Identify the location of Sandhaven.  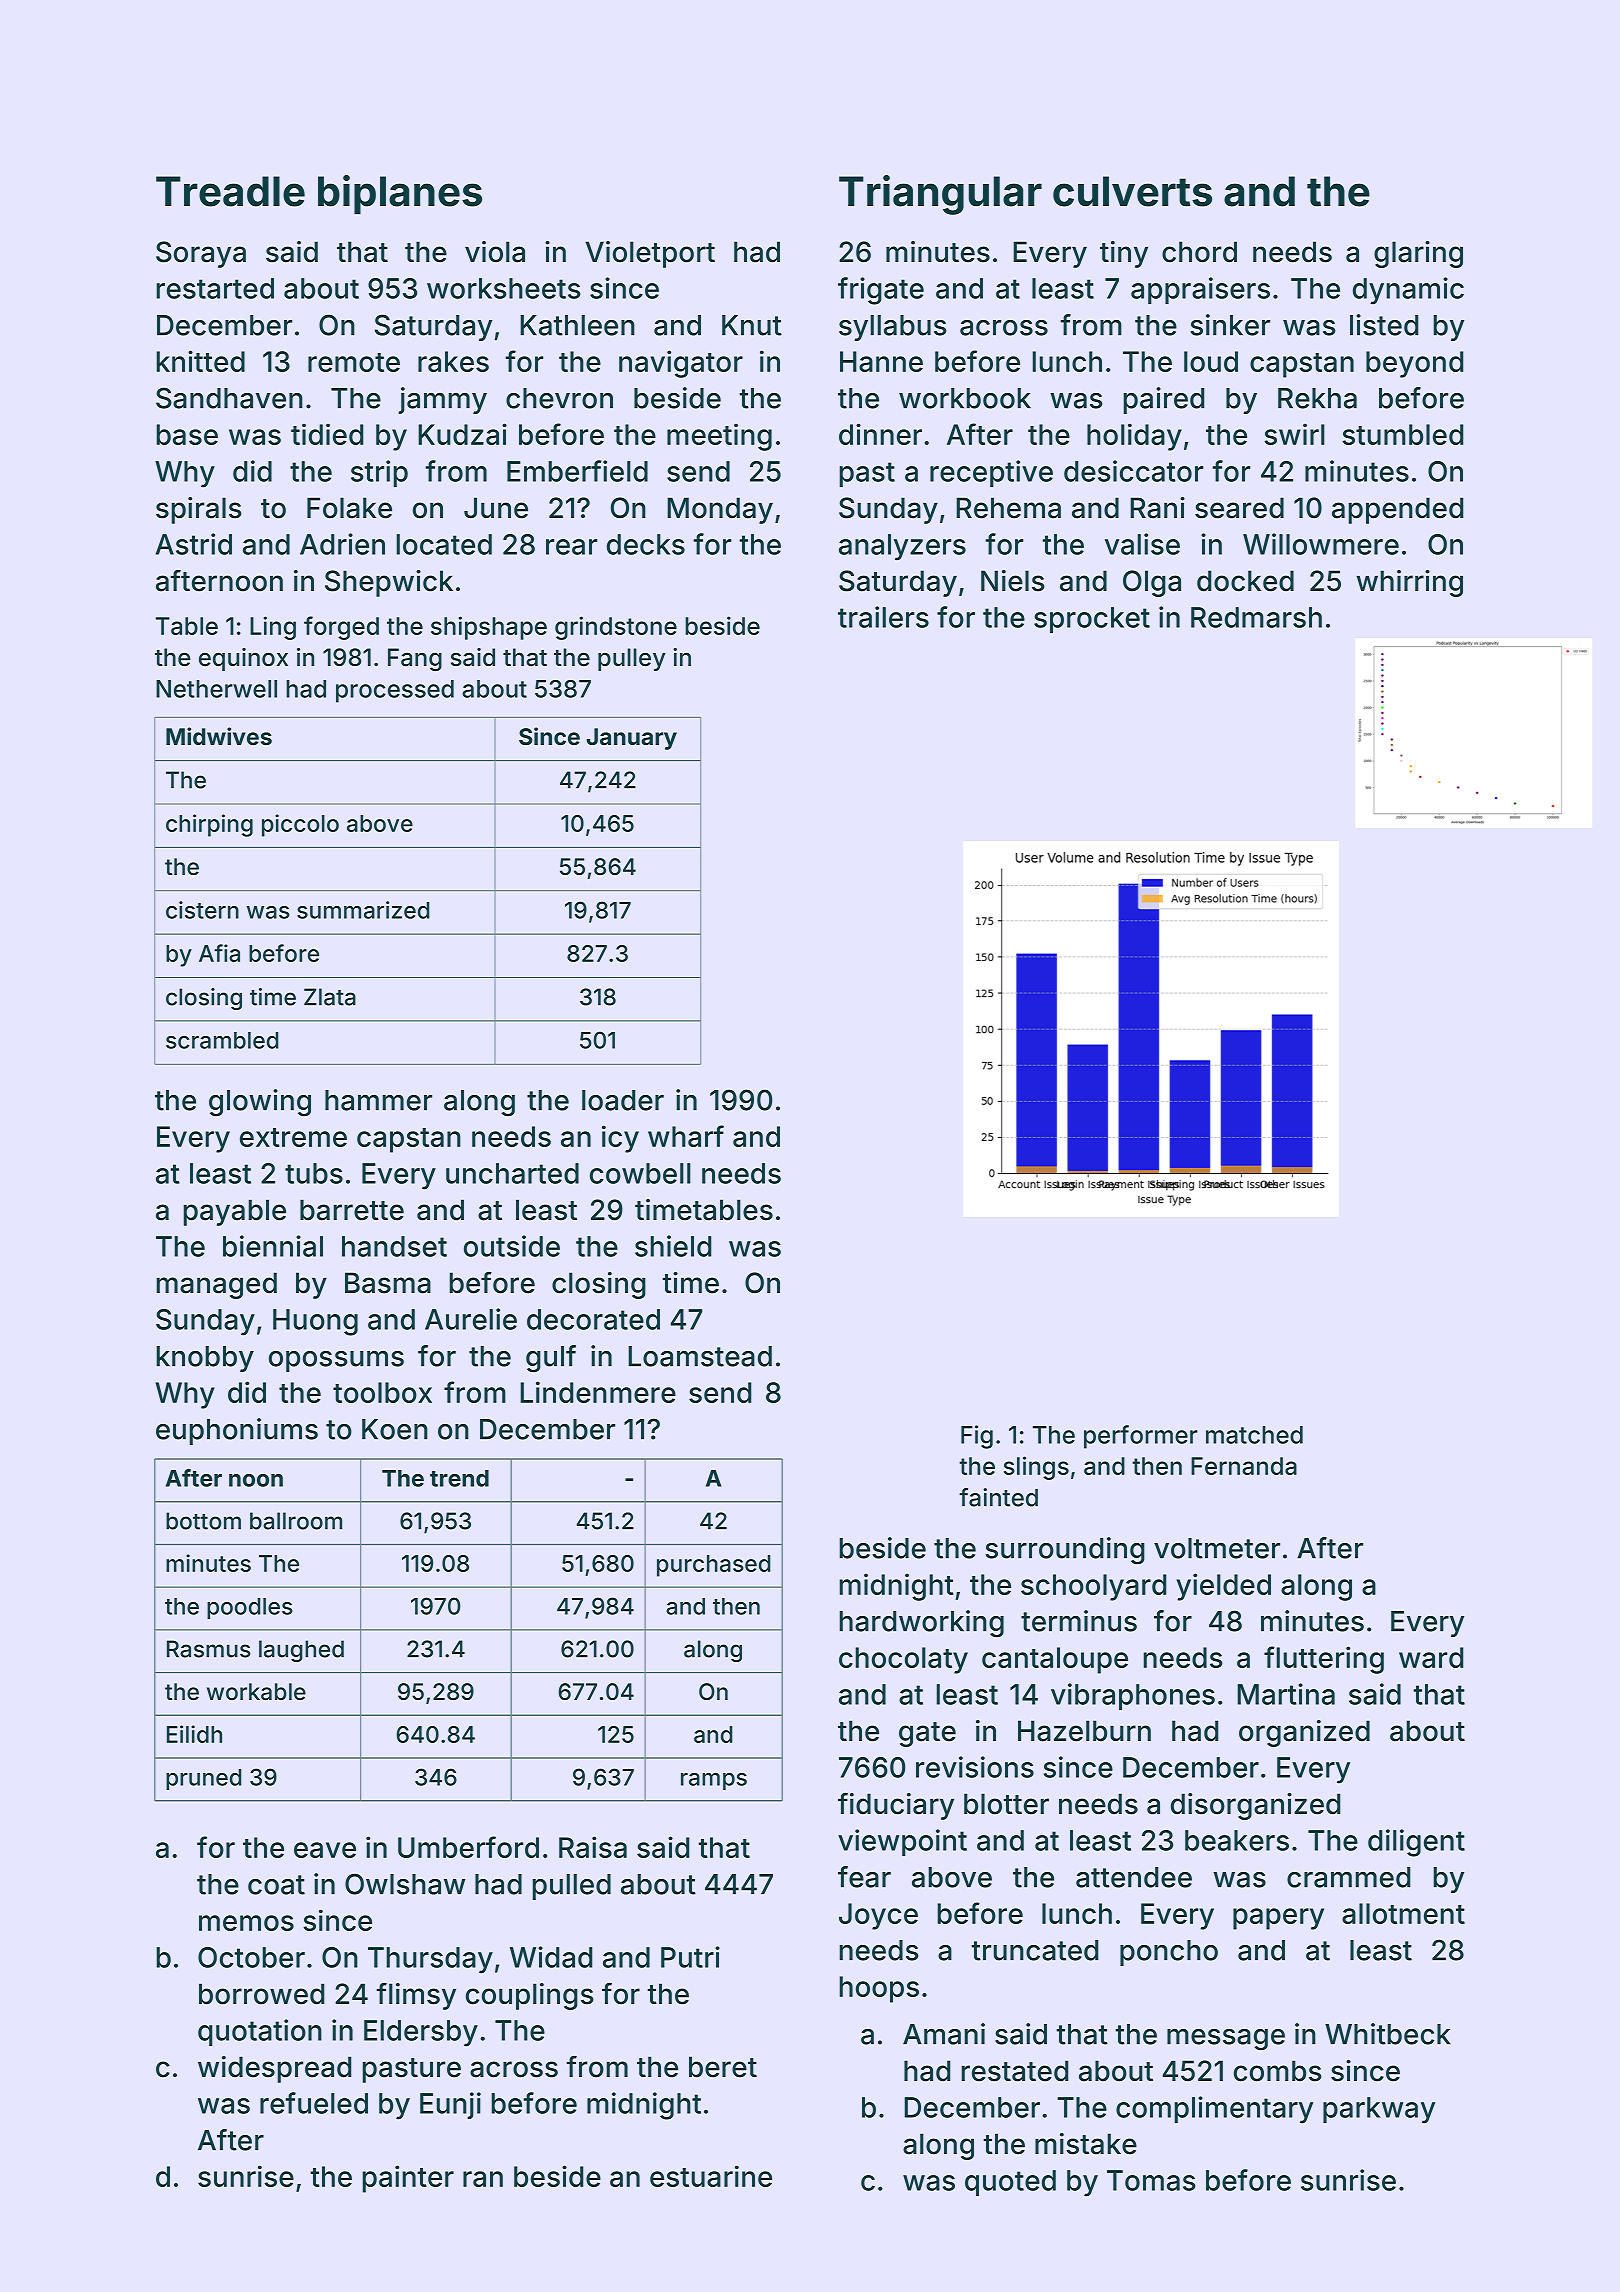
(229, 398).
